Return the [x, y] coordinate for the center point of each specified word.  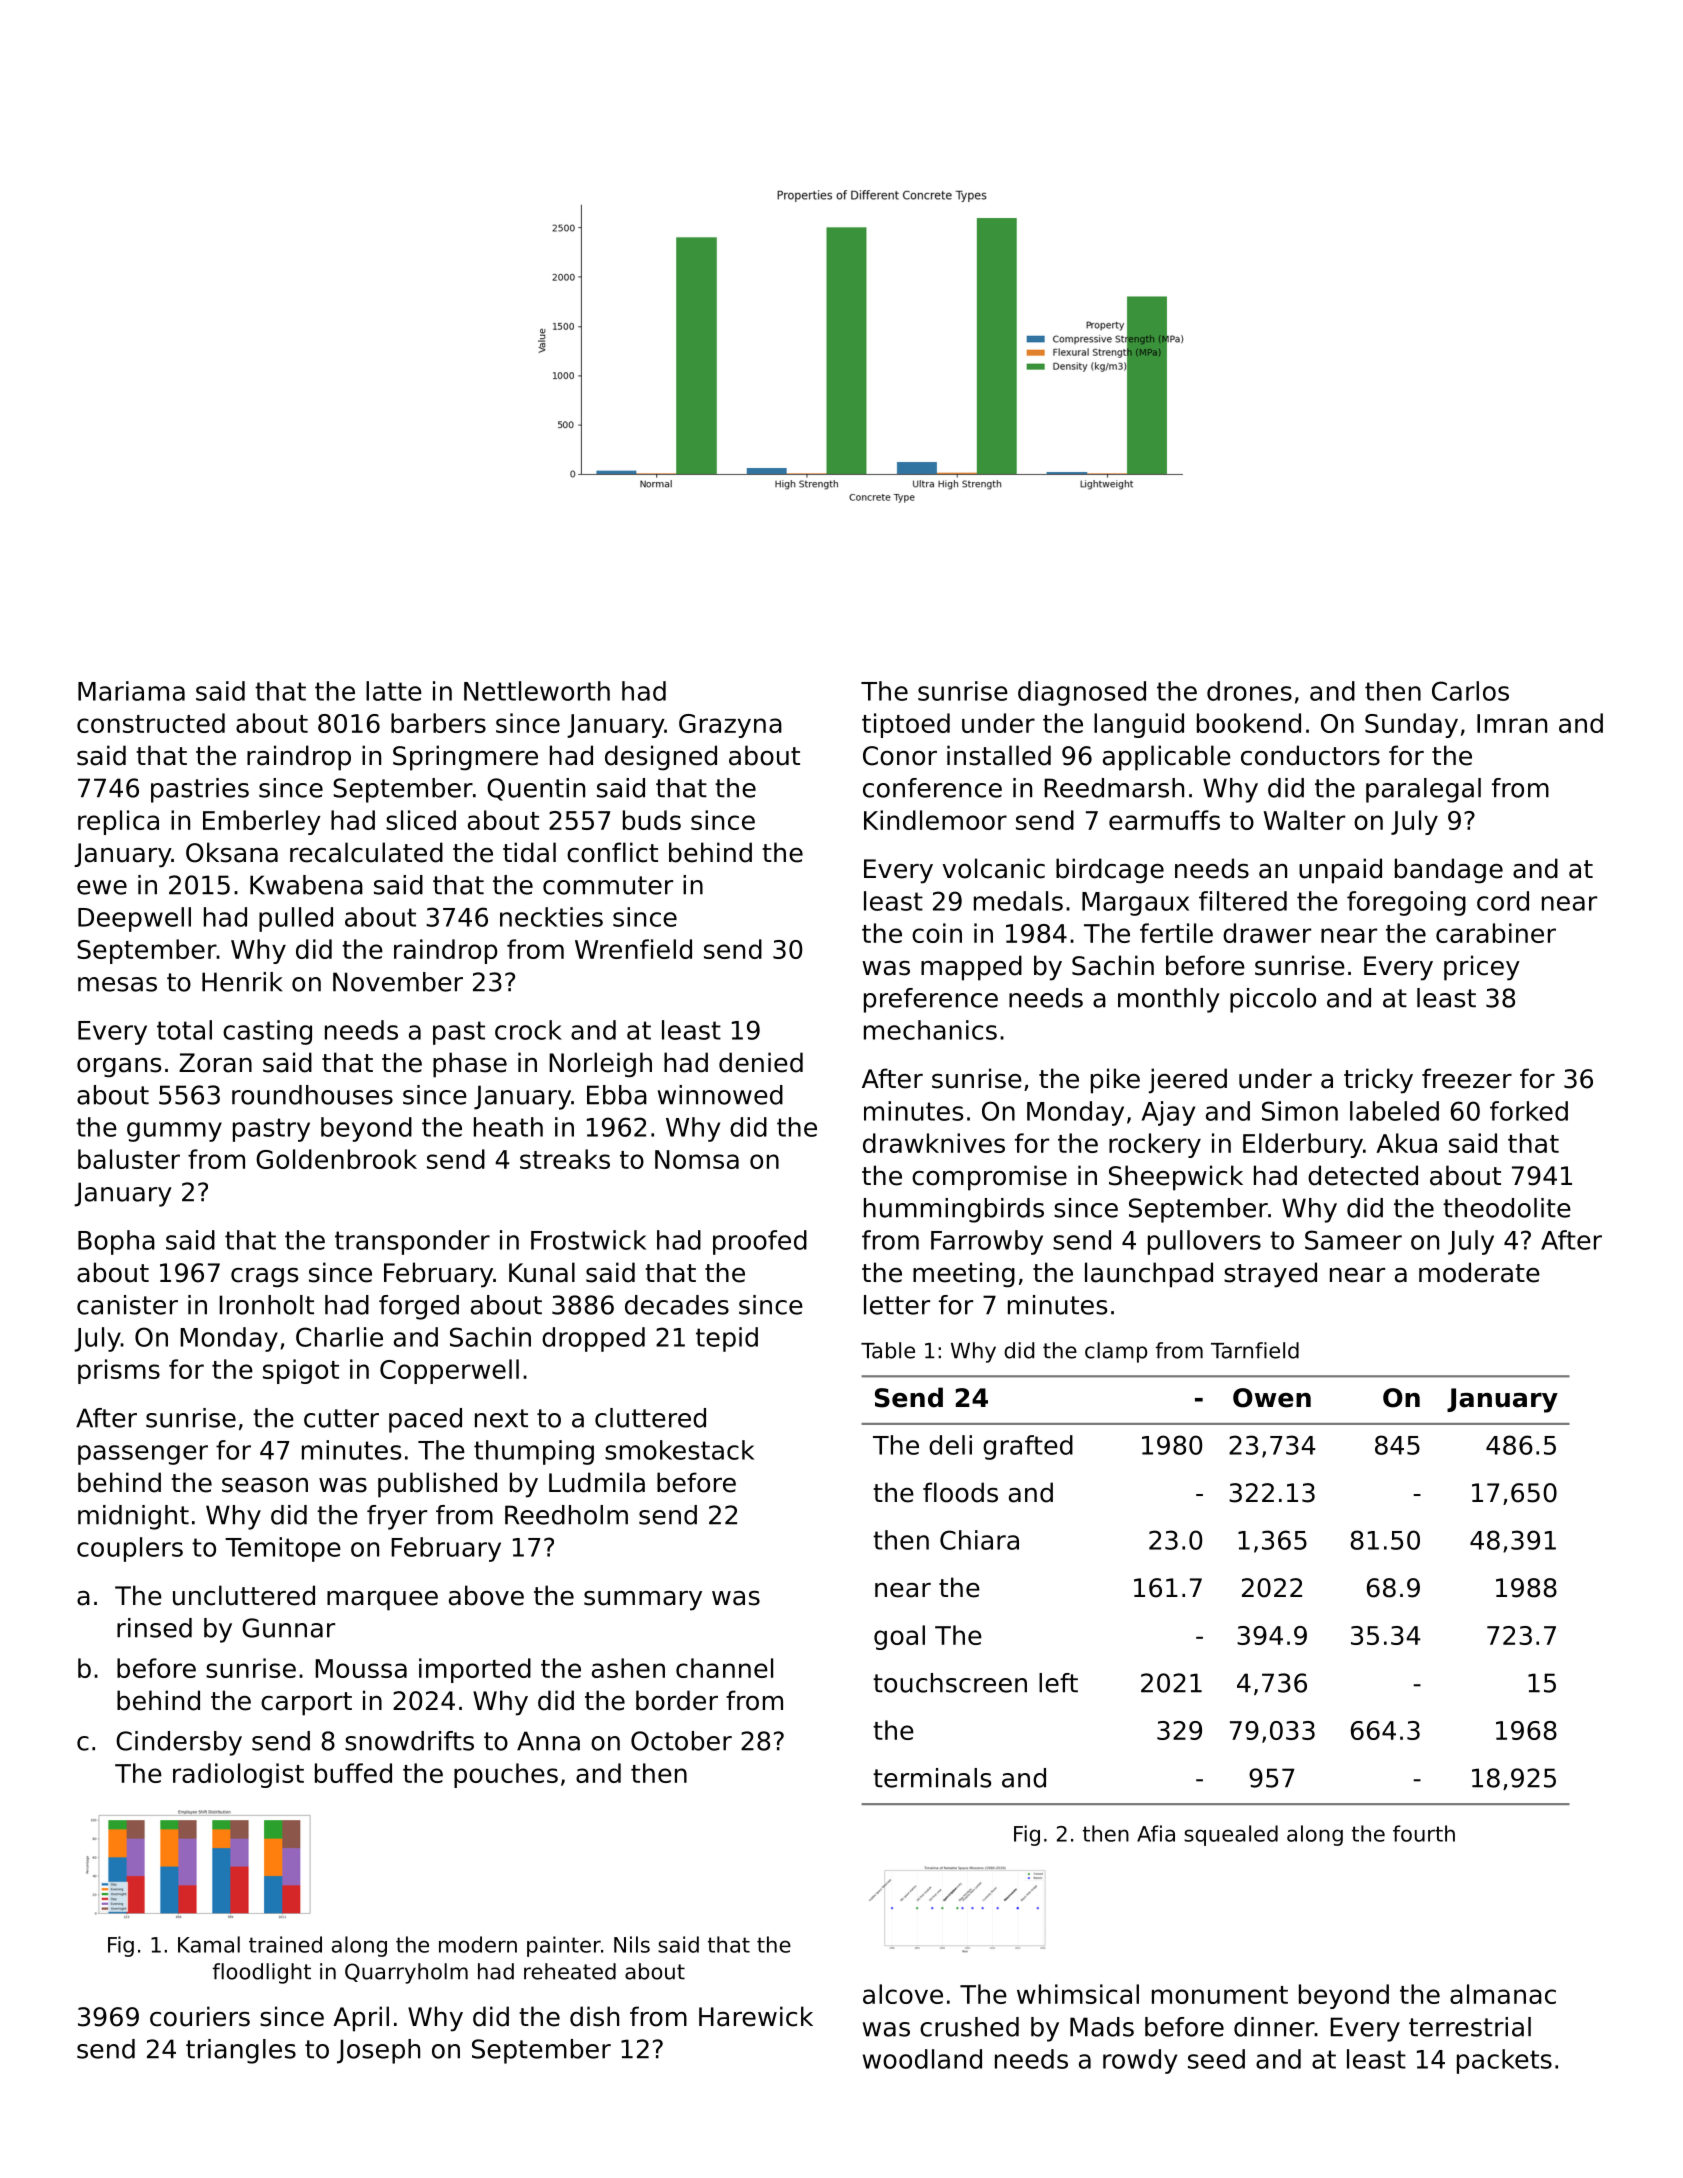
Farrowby [987, 1242]
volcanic [993, 868]
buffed [353, 1773]
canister [127, 1305]
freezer [1467, 1078]
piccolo [1273, 1000]
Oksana [232, 852]
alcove [903, 1994]
